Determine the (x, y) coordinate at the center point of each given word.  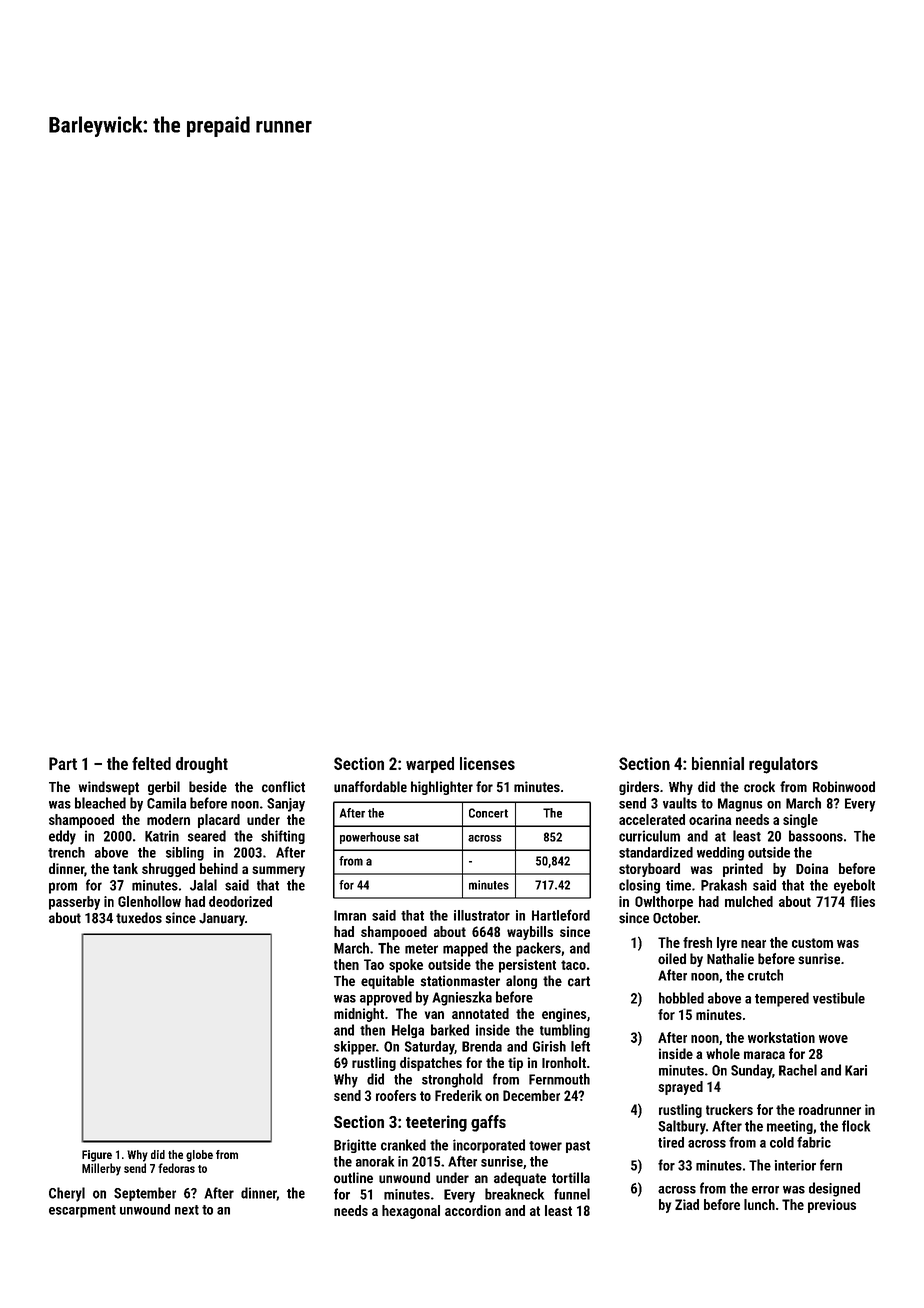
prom (63, 888)
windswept (109, 788)
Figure (97, 1156)
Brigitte (355, 1146)
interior (795, 1165)
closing (639, 886)
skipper (355, 1048)
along (521, 982)
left (580, 1046)
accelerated (652, 819)
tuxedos (139, 918)
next (187, 1210)
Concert (488, 813)
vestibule (839, 998)
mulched (749, 901)
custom (812, 943)
